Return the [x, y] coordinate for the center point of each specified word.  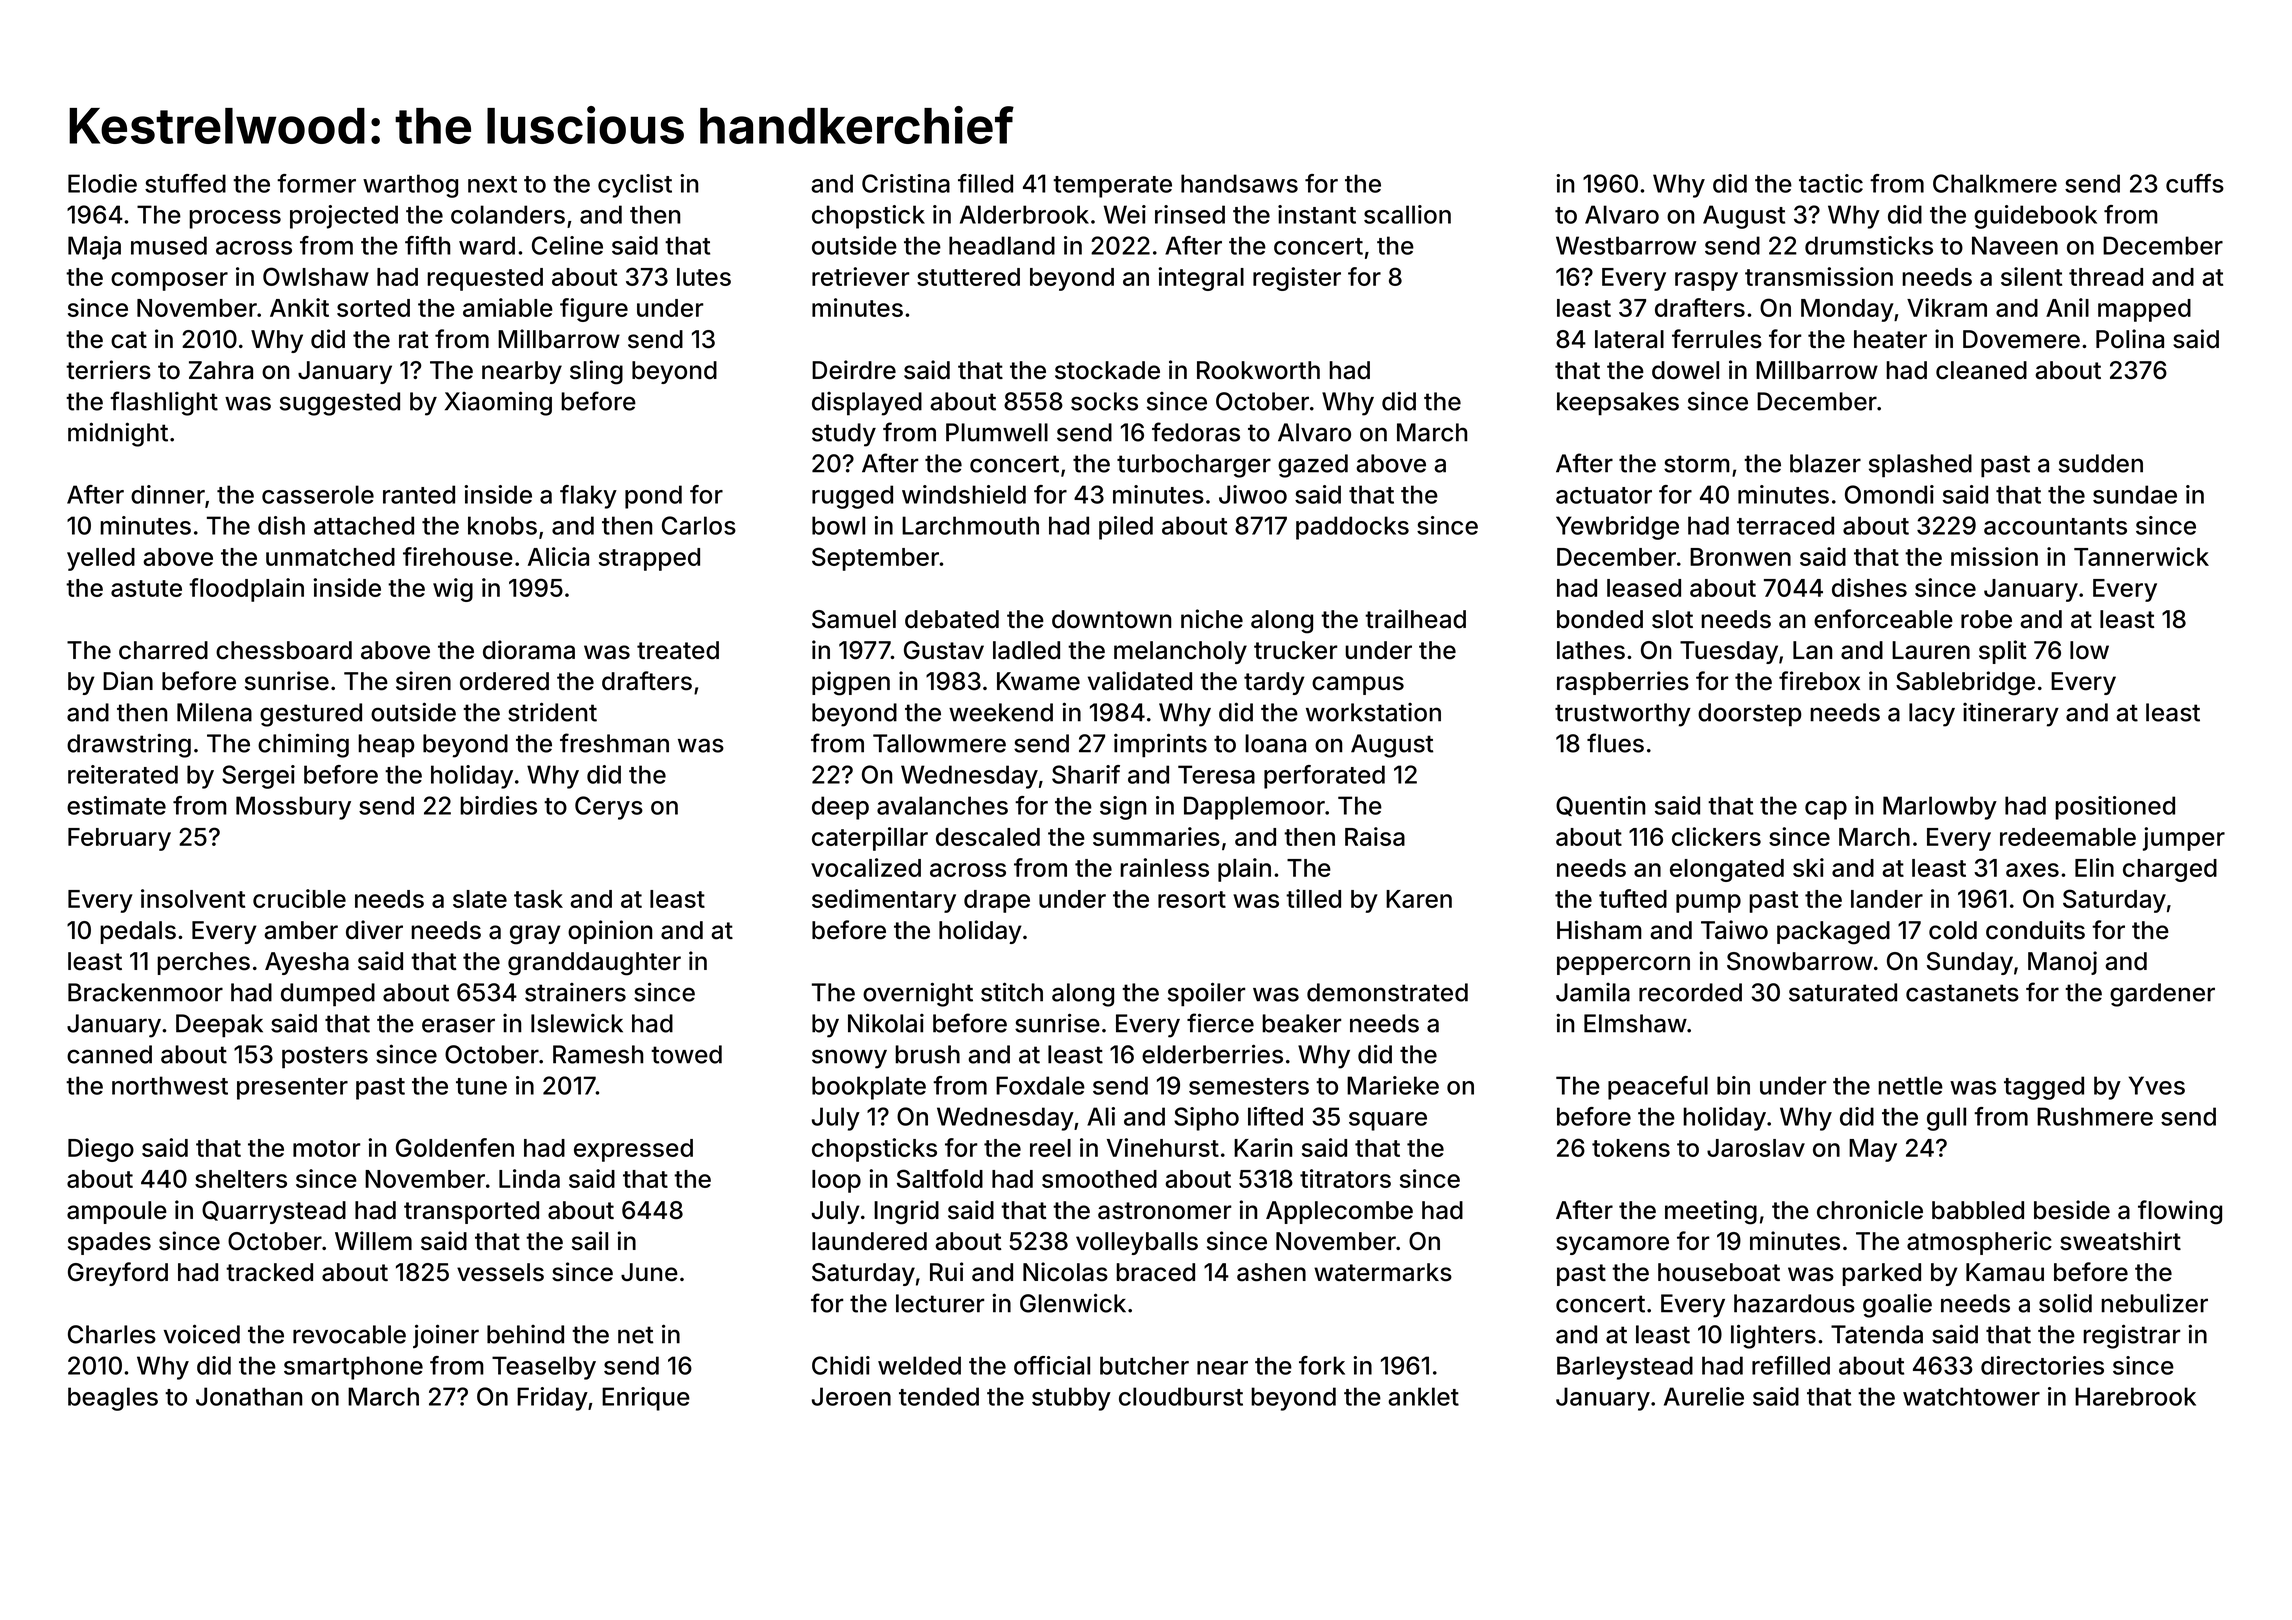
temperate [1112, 187]
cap [1826, 810]
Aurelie [1704, 1396]
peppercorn [1623, 965]
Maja [94, 248]
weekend [1001, 712]
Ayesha [307, 963]
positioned [2115, 808]
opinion [610, 932]
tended [939, 1396]
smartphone [353, 1368]
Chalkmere [1995, 183]
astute [146, 588]
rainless [1164, 867]
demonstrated [1387, 992]
